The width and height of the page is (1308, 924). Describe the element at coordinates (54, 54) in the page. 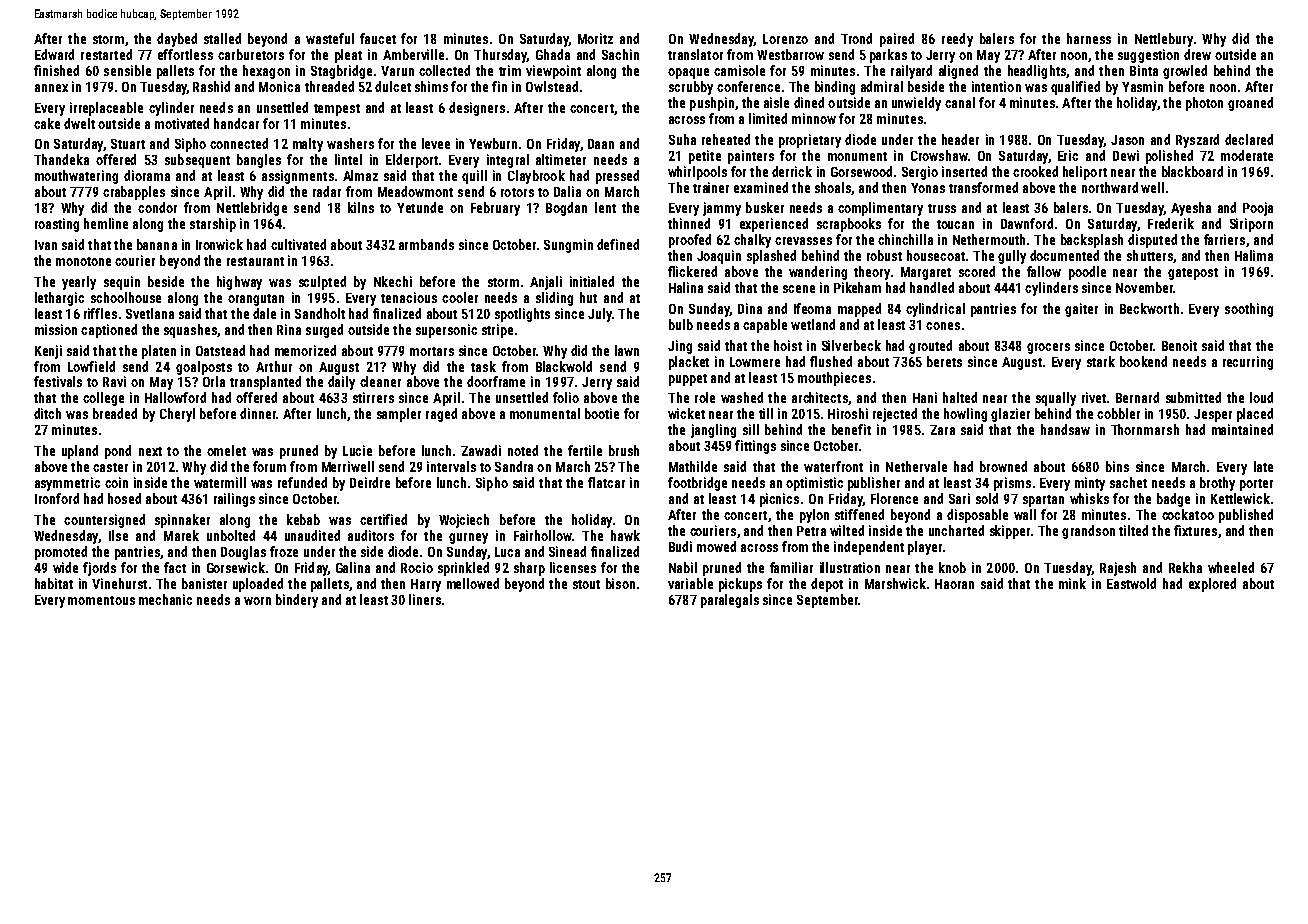

I see `Edward` at that location.
